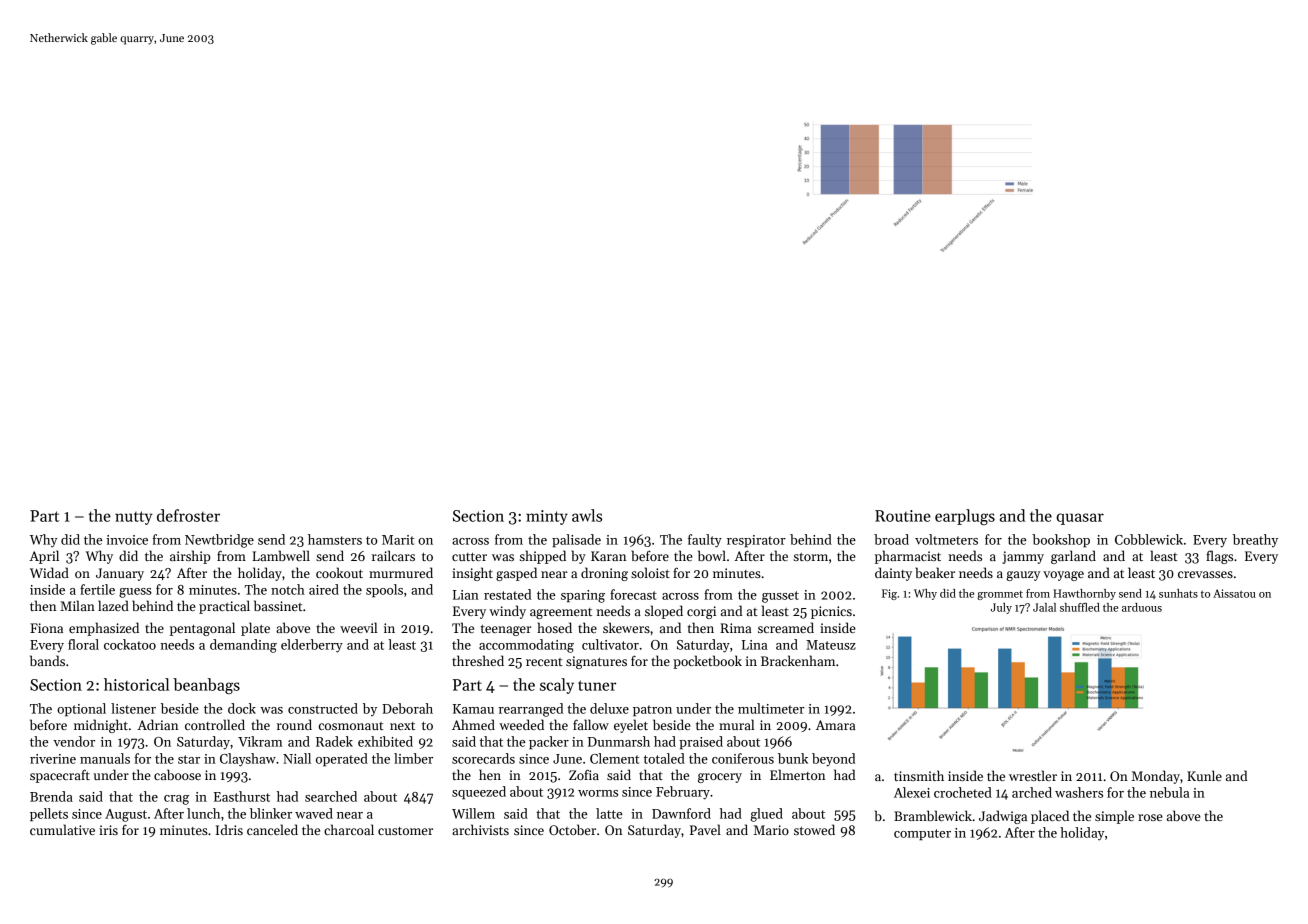 The height and width of the screenshot is (924, 1308). What do you see at coordinates (224, 607) in the screenshot?
I see `practical` at bounding box center [224, 607].
